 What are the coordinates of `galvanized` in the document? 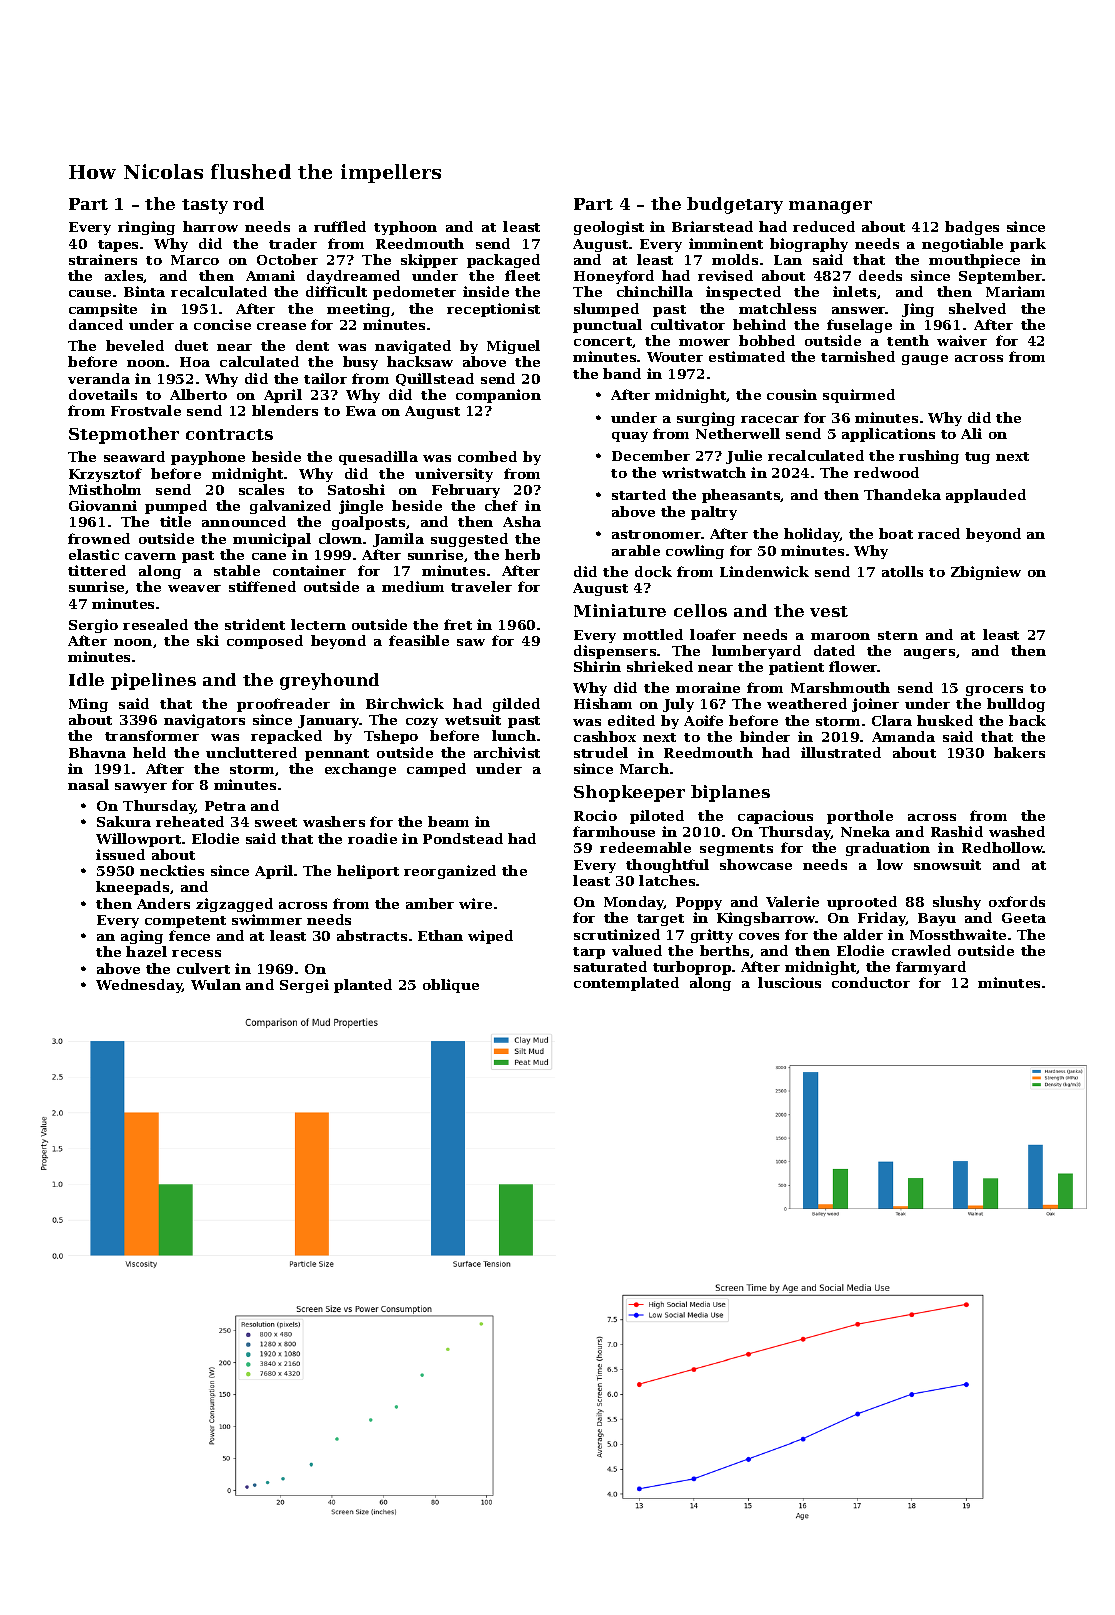 It's located at (290, 507).
